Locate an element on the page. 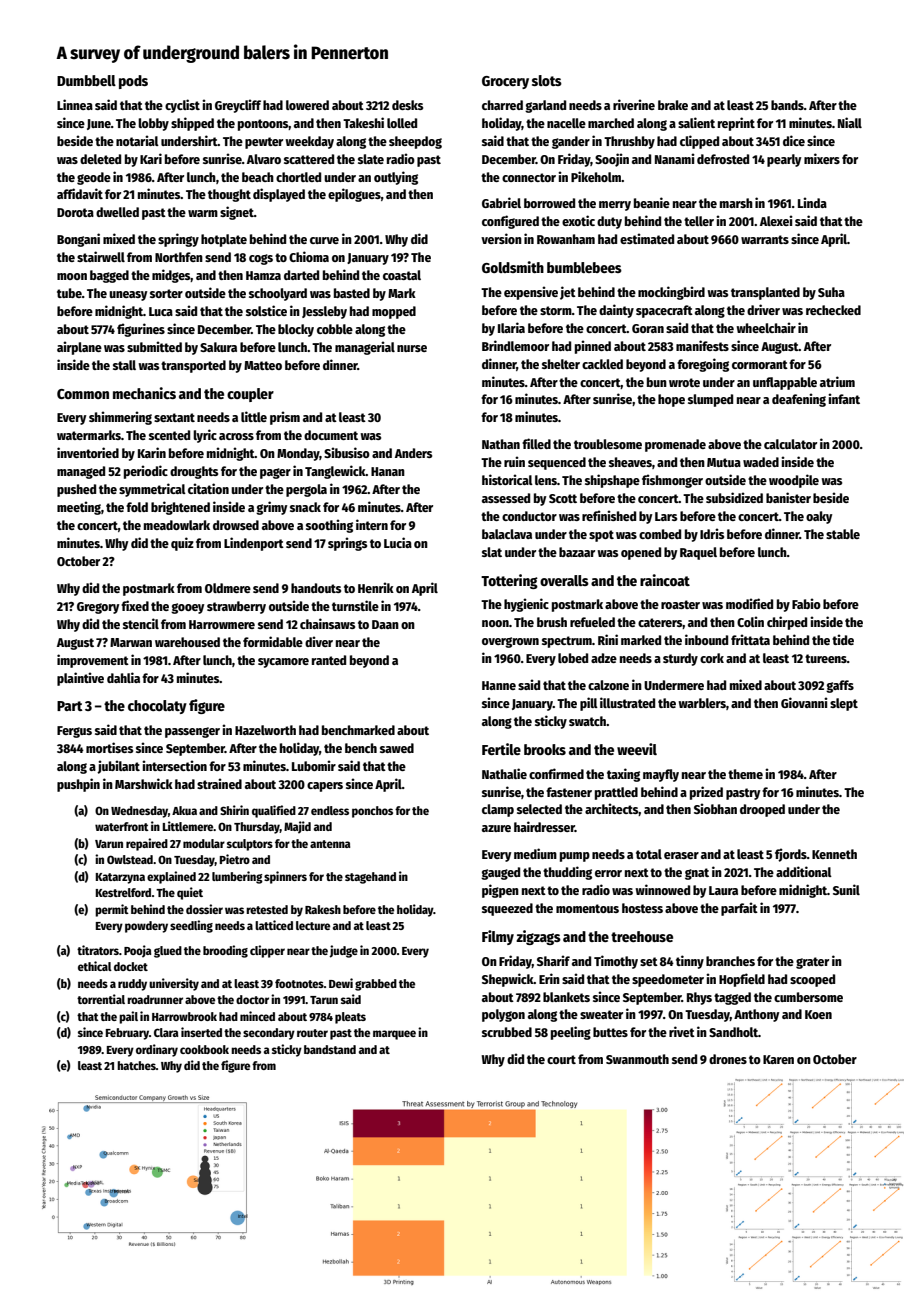  hope is located at coordinates (671, 400).
